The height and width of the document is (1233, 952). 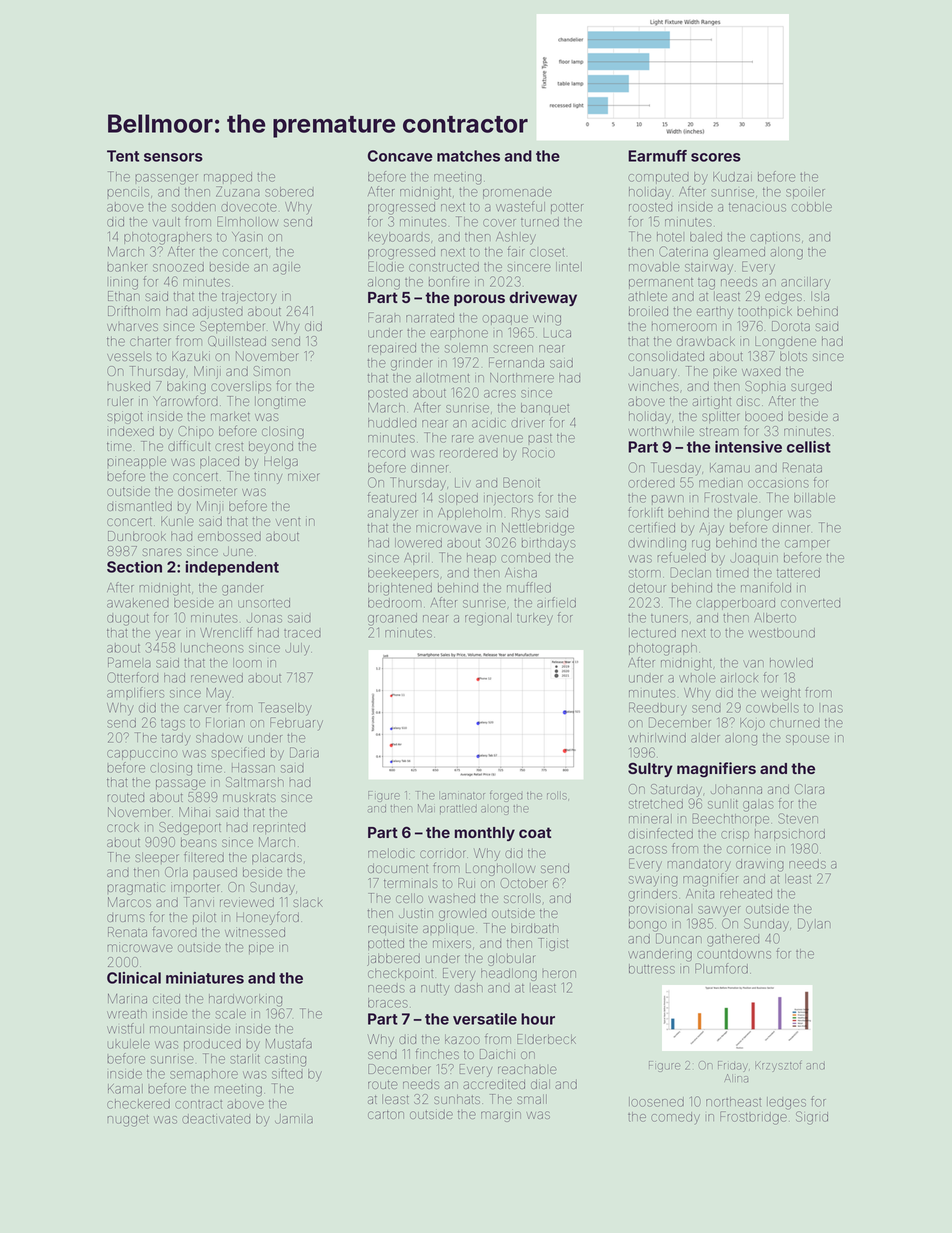 What do you see at coordinates (132, 677) in the document?
I see `Otterford` at bounding box center [132, 677].
